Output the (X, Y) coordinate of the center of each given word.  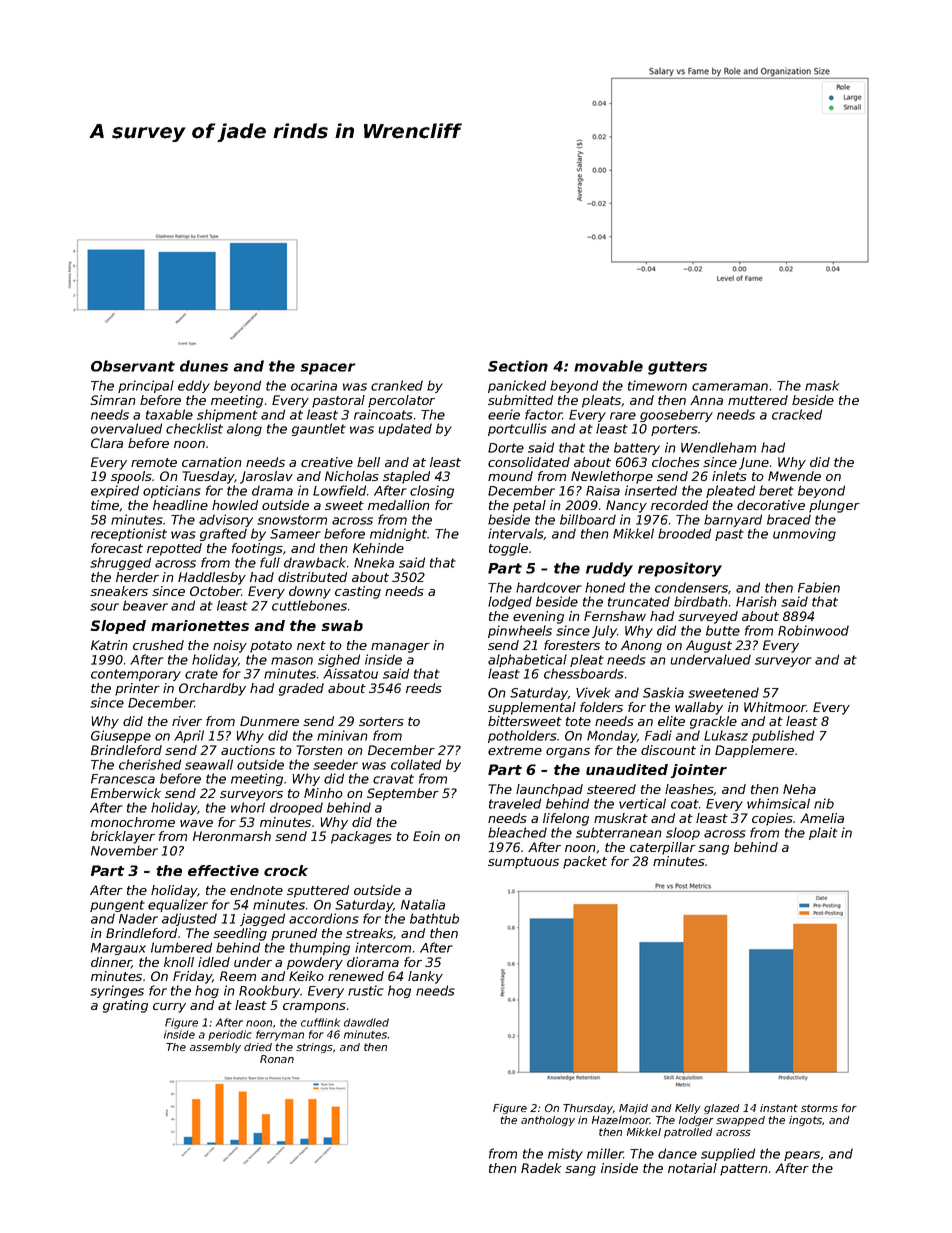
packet (585, 862)
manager (400, 648)
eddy (194, 386)
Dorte (506, 448)
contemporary (136, 675)
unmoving (804, 534)
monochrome (133, 822)
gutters (677, 368)
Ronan (277, 1059)
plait (823, 833)
